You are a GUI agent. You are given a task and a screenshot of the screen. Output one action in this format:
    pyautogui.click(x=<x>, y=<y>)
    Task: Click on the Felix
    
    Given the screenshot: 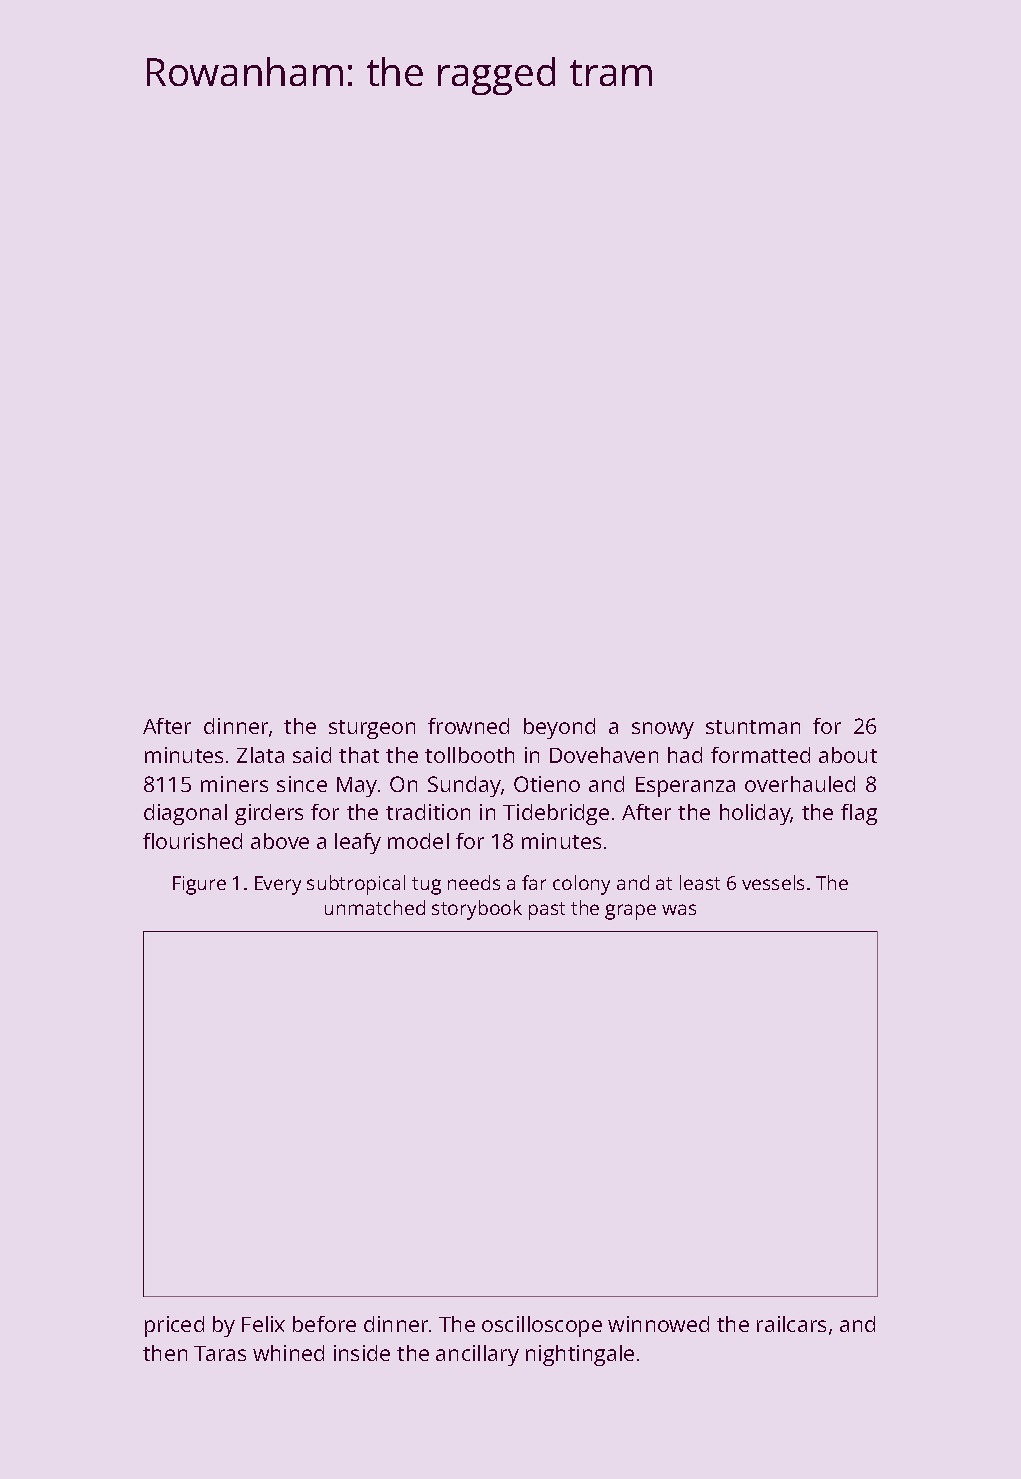 What is the action you would take?
    pyautogui.click(x=263, y=1324)
